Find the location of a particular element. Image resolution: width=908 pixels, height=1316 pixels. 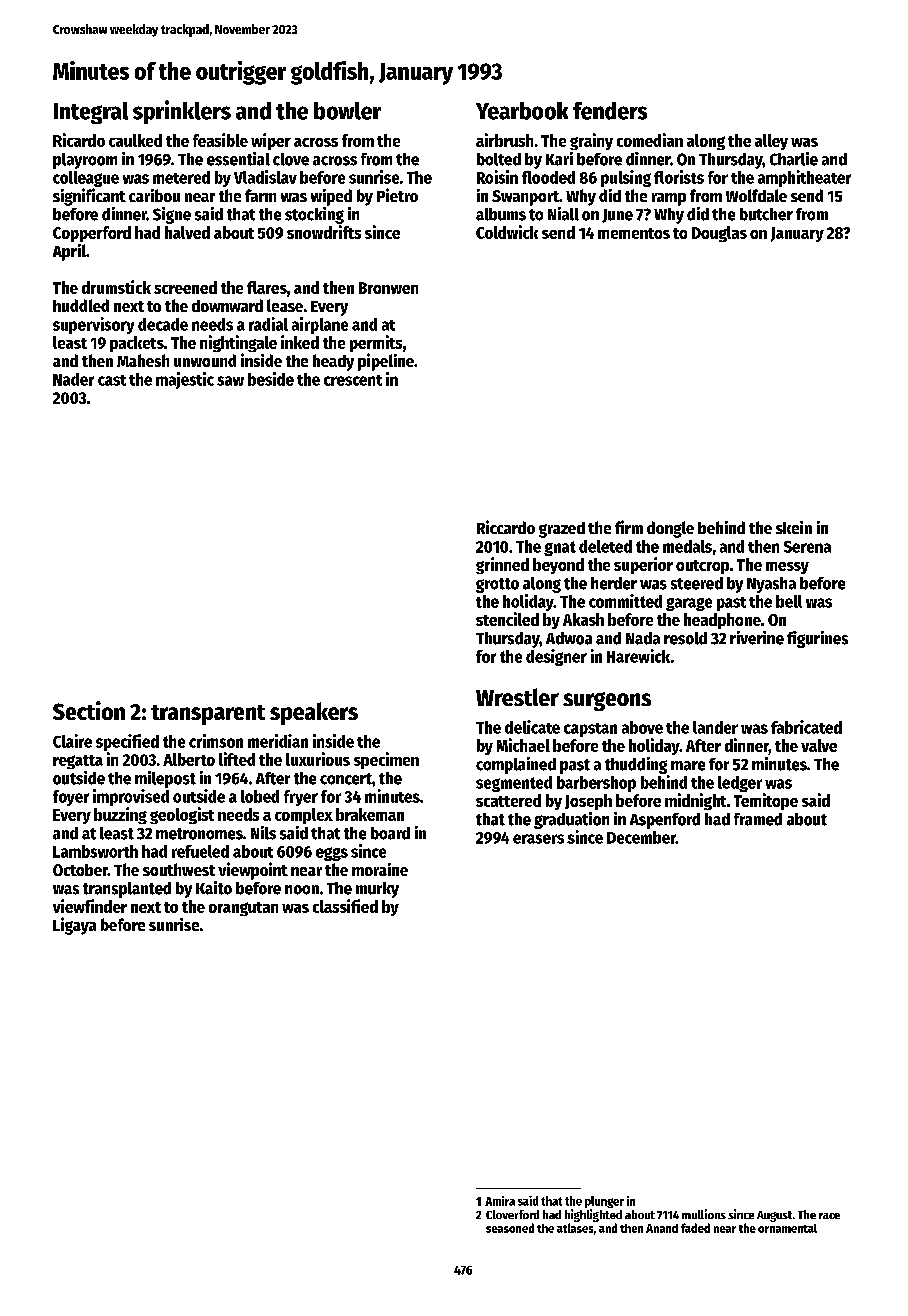

August is located at coordinates (774, 1216).
